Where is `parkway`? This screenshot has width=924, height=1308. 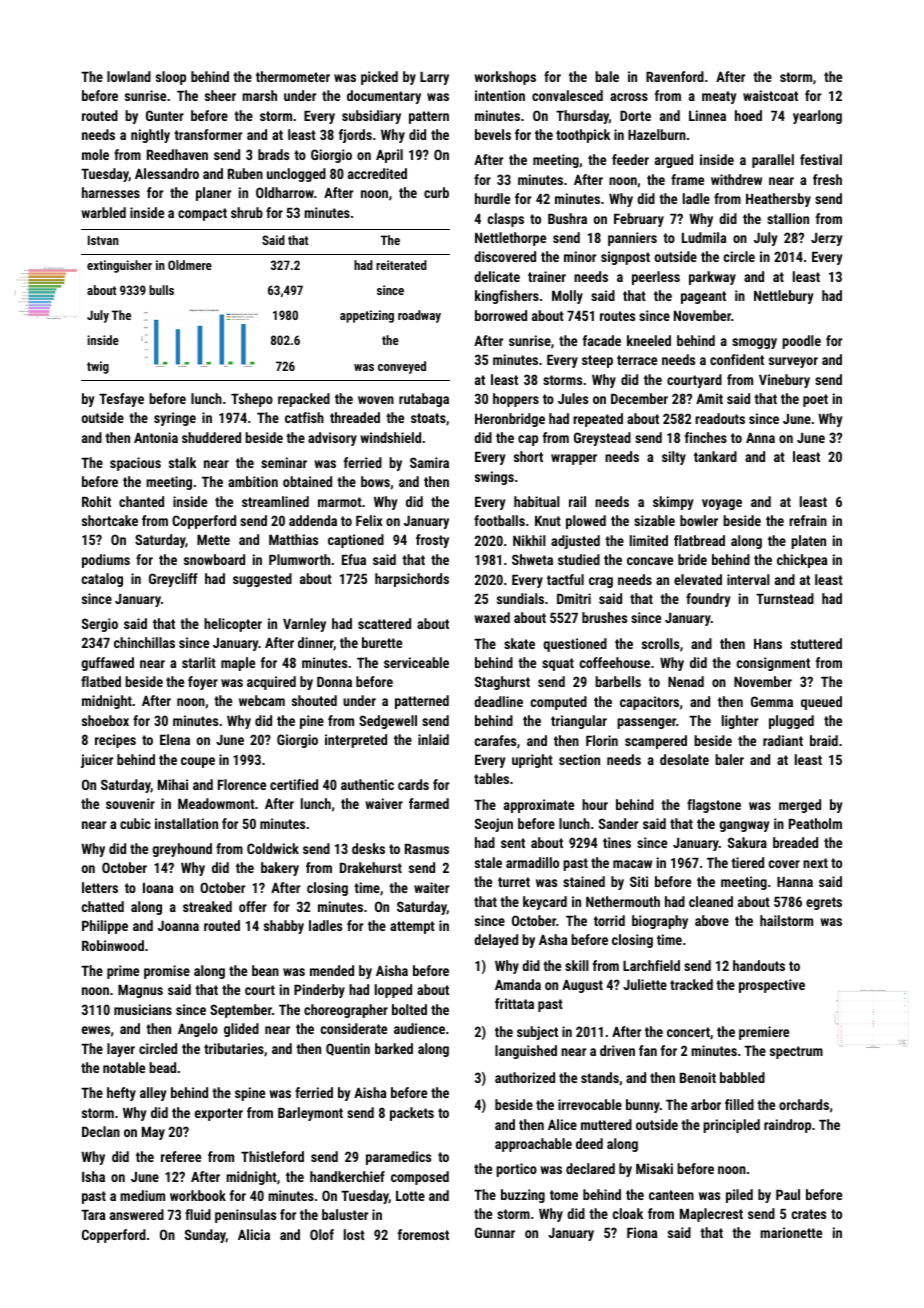 parkway is located at coordinates (712, 278).
